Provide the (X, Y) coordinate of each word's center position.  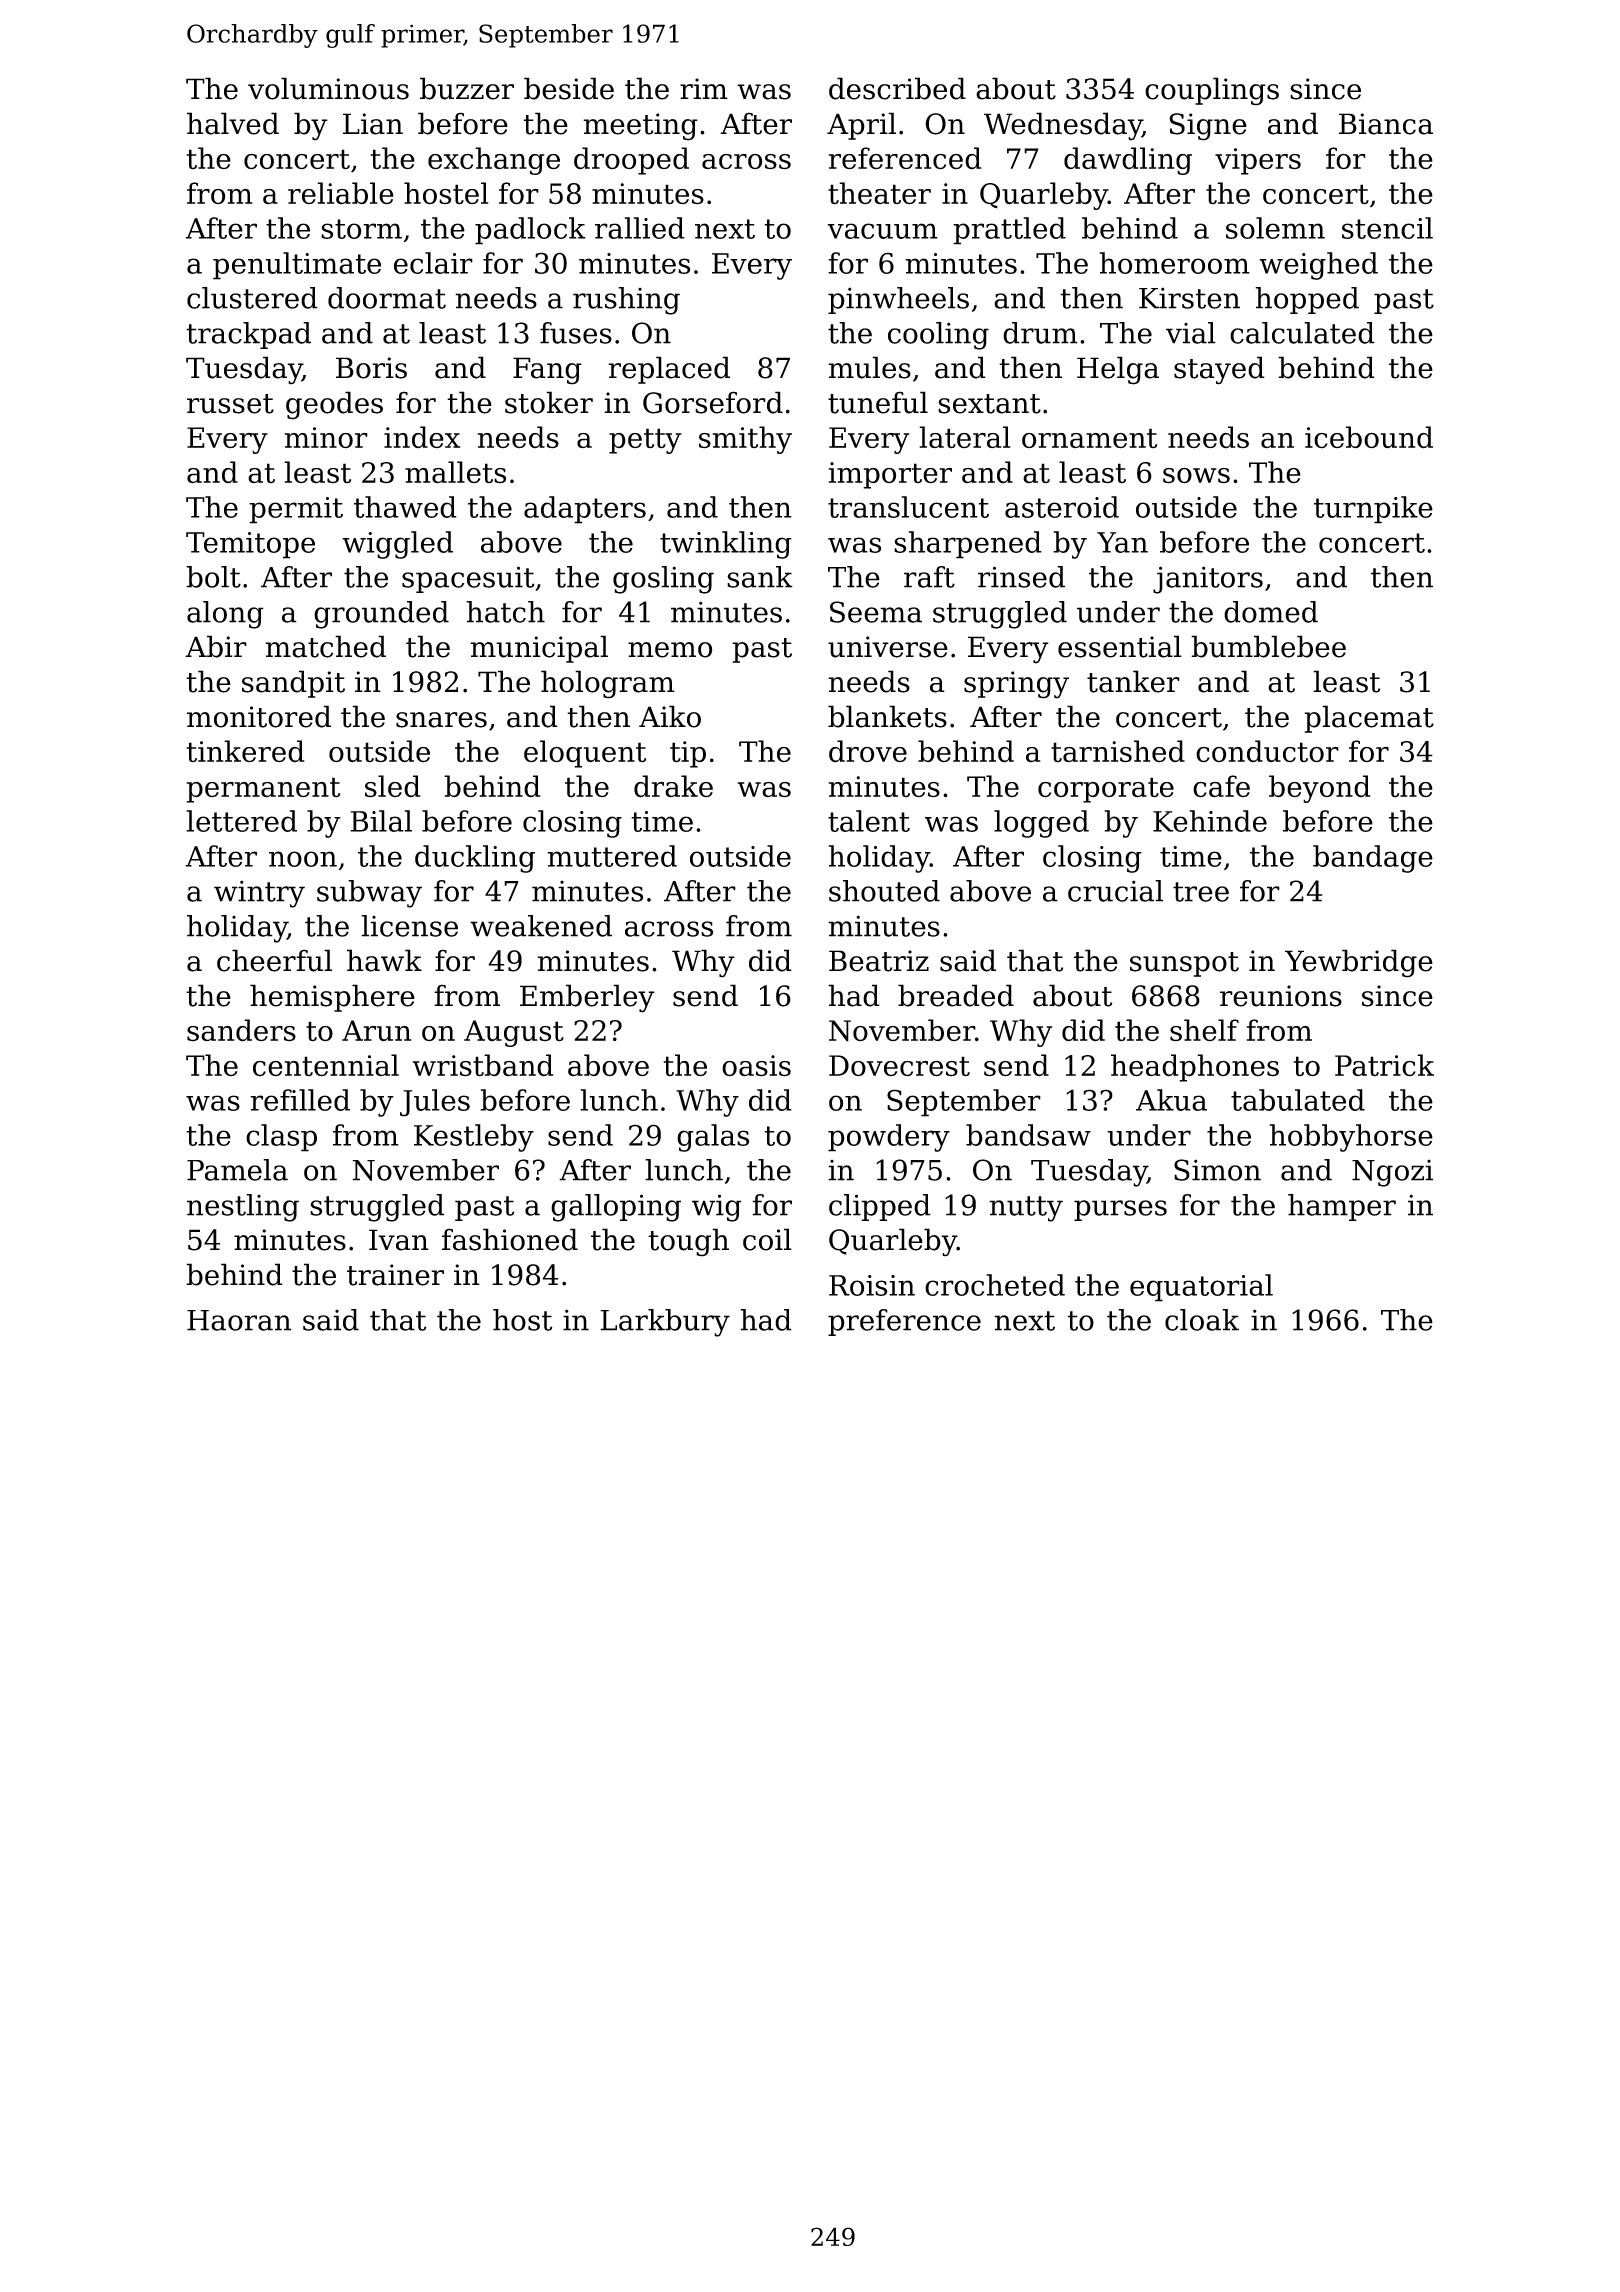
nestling (243, 1208)
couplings (1212, 91)
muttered (612, 856)
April (861, 126)
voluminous (328, 88)
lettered (241, 821)
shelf (1204, 1030)
